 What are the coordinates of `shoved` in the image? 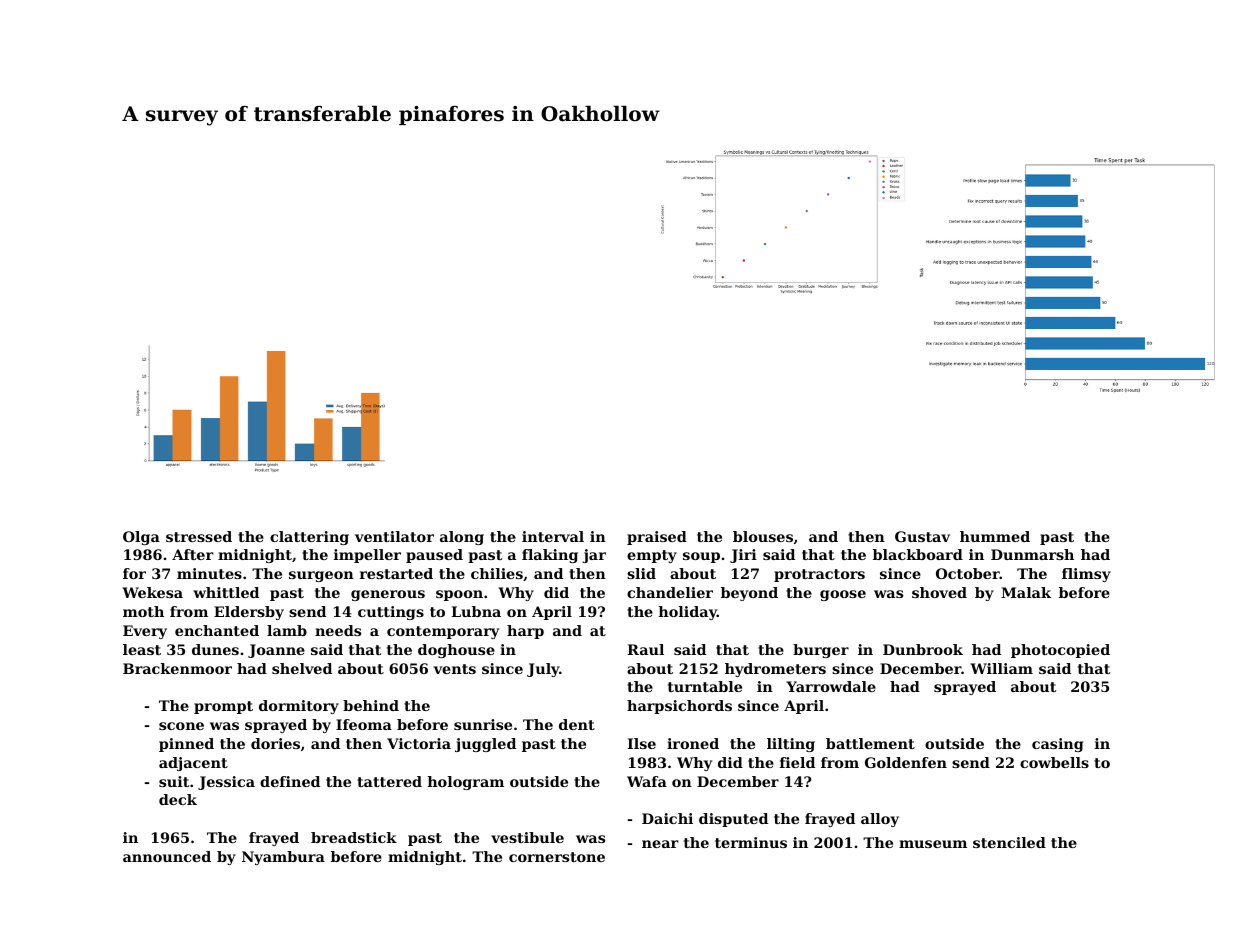 It's located at (939, 592).
